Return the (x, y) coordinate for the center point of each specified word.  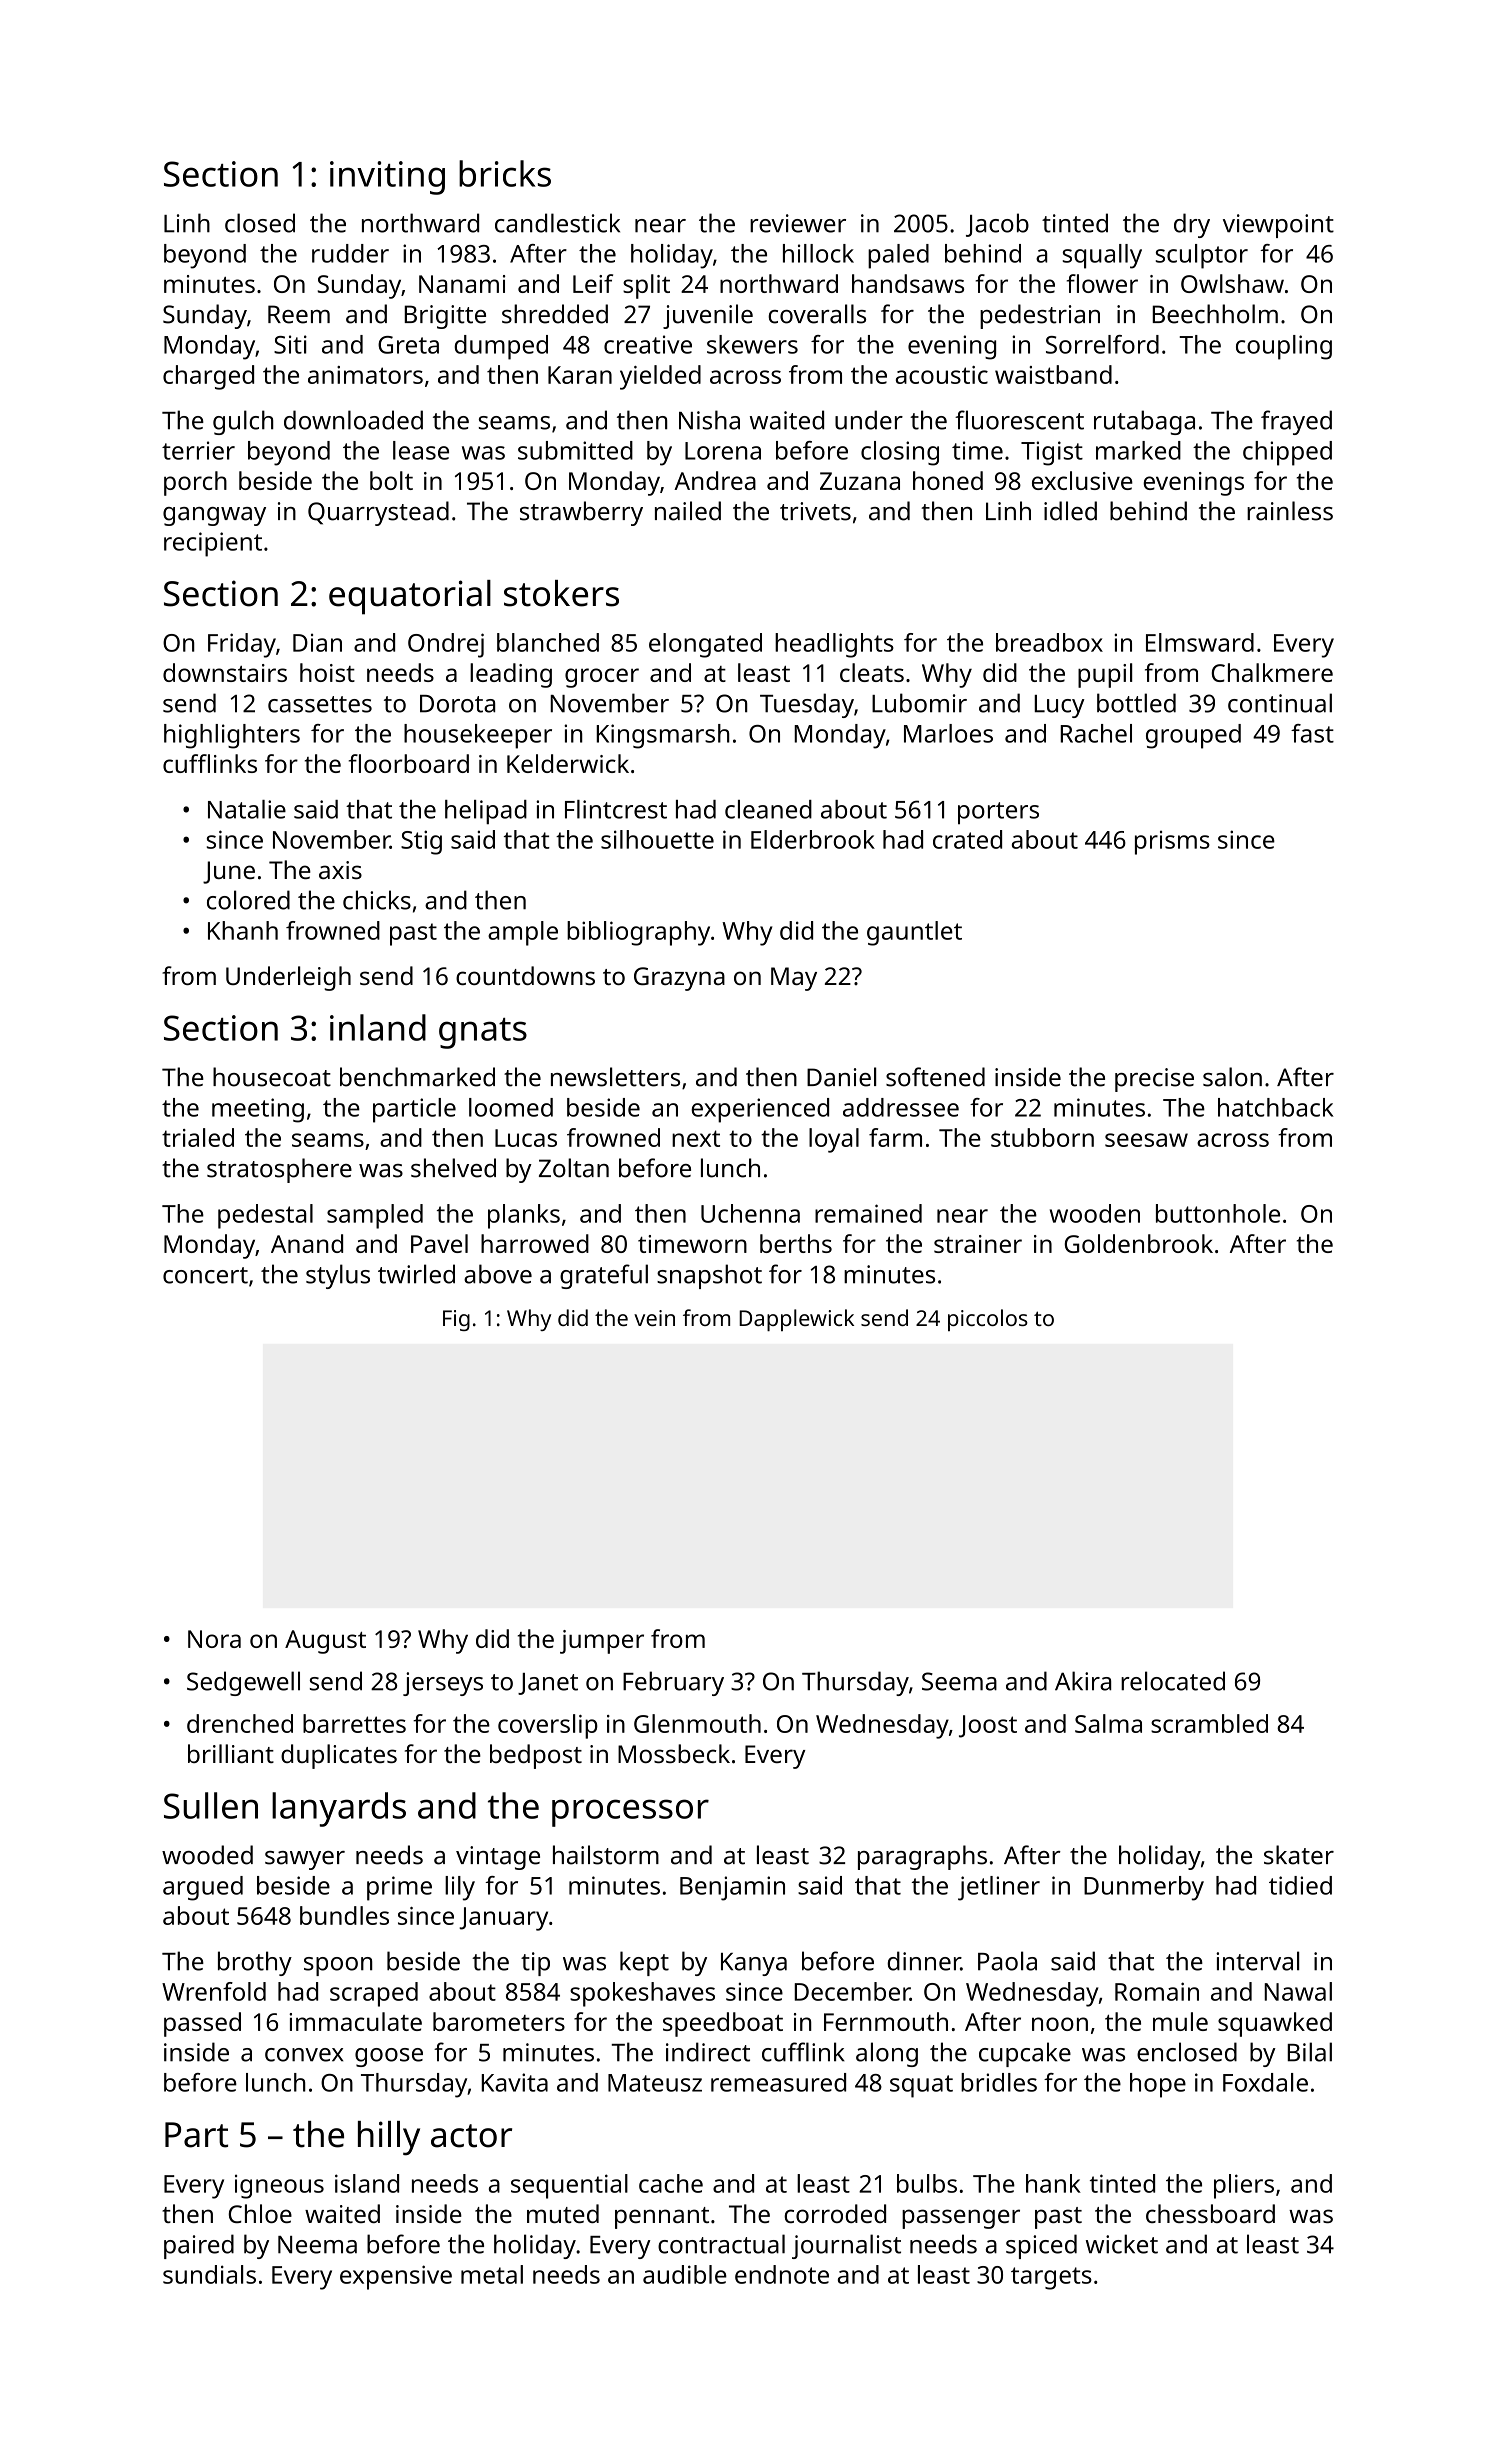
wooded (207, 1855)
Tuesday (807, 705)
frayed (1296, 422)
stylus (338, 1276)
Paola (1007, 1961)
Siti (290, 344)
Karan (580, 375)
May (794, 979)
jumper (602, 1642)
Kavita (514, 2082)
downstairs (225, 672)
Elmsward (1200, 642)
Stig (421, 842)
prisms (1172, 842)
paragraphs (922, 1857)
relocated (1173, 1681)
